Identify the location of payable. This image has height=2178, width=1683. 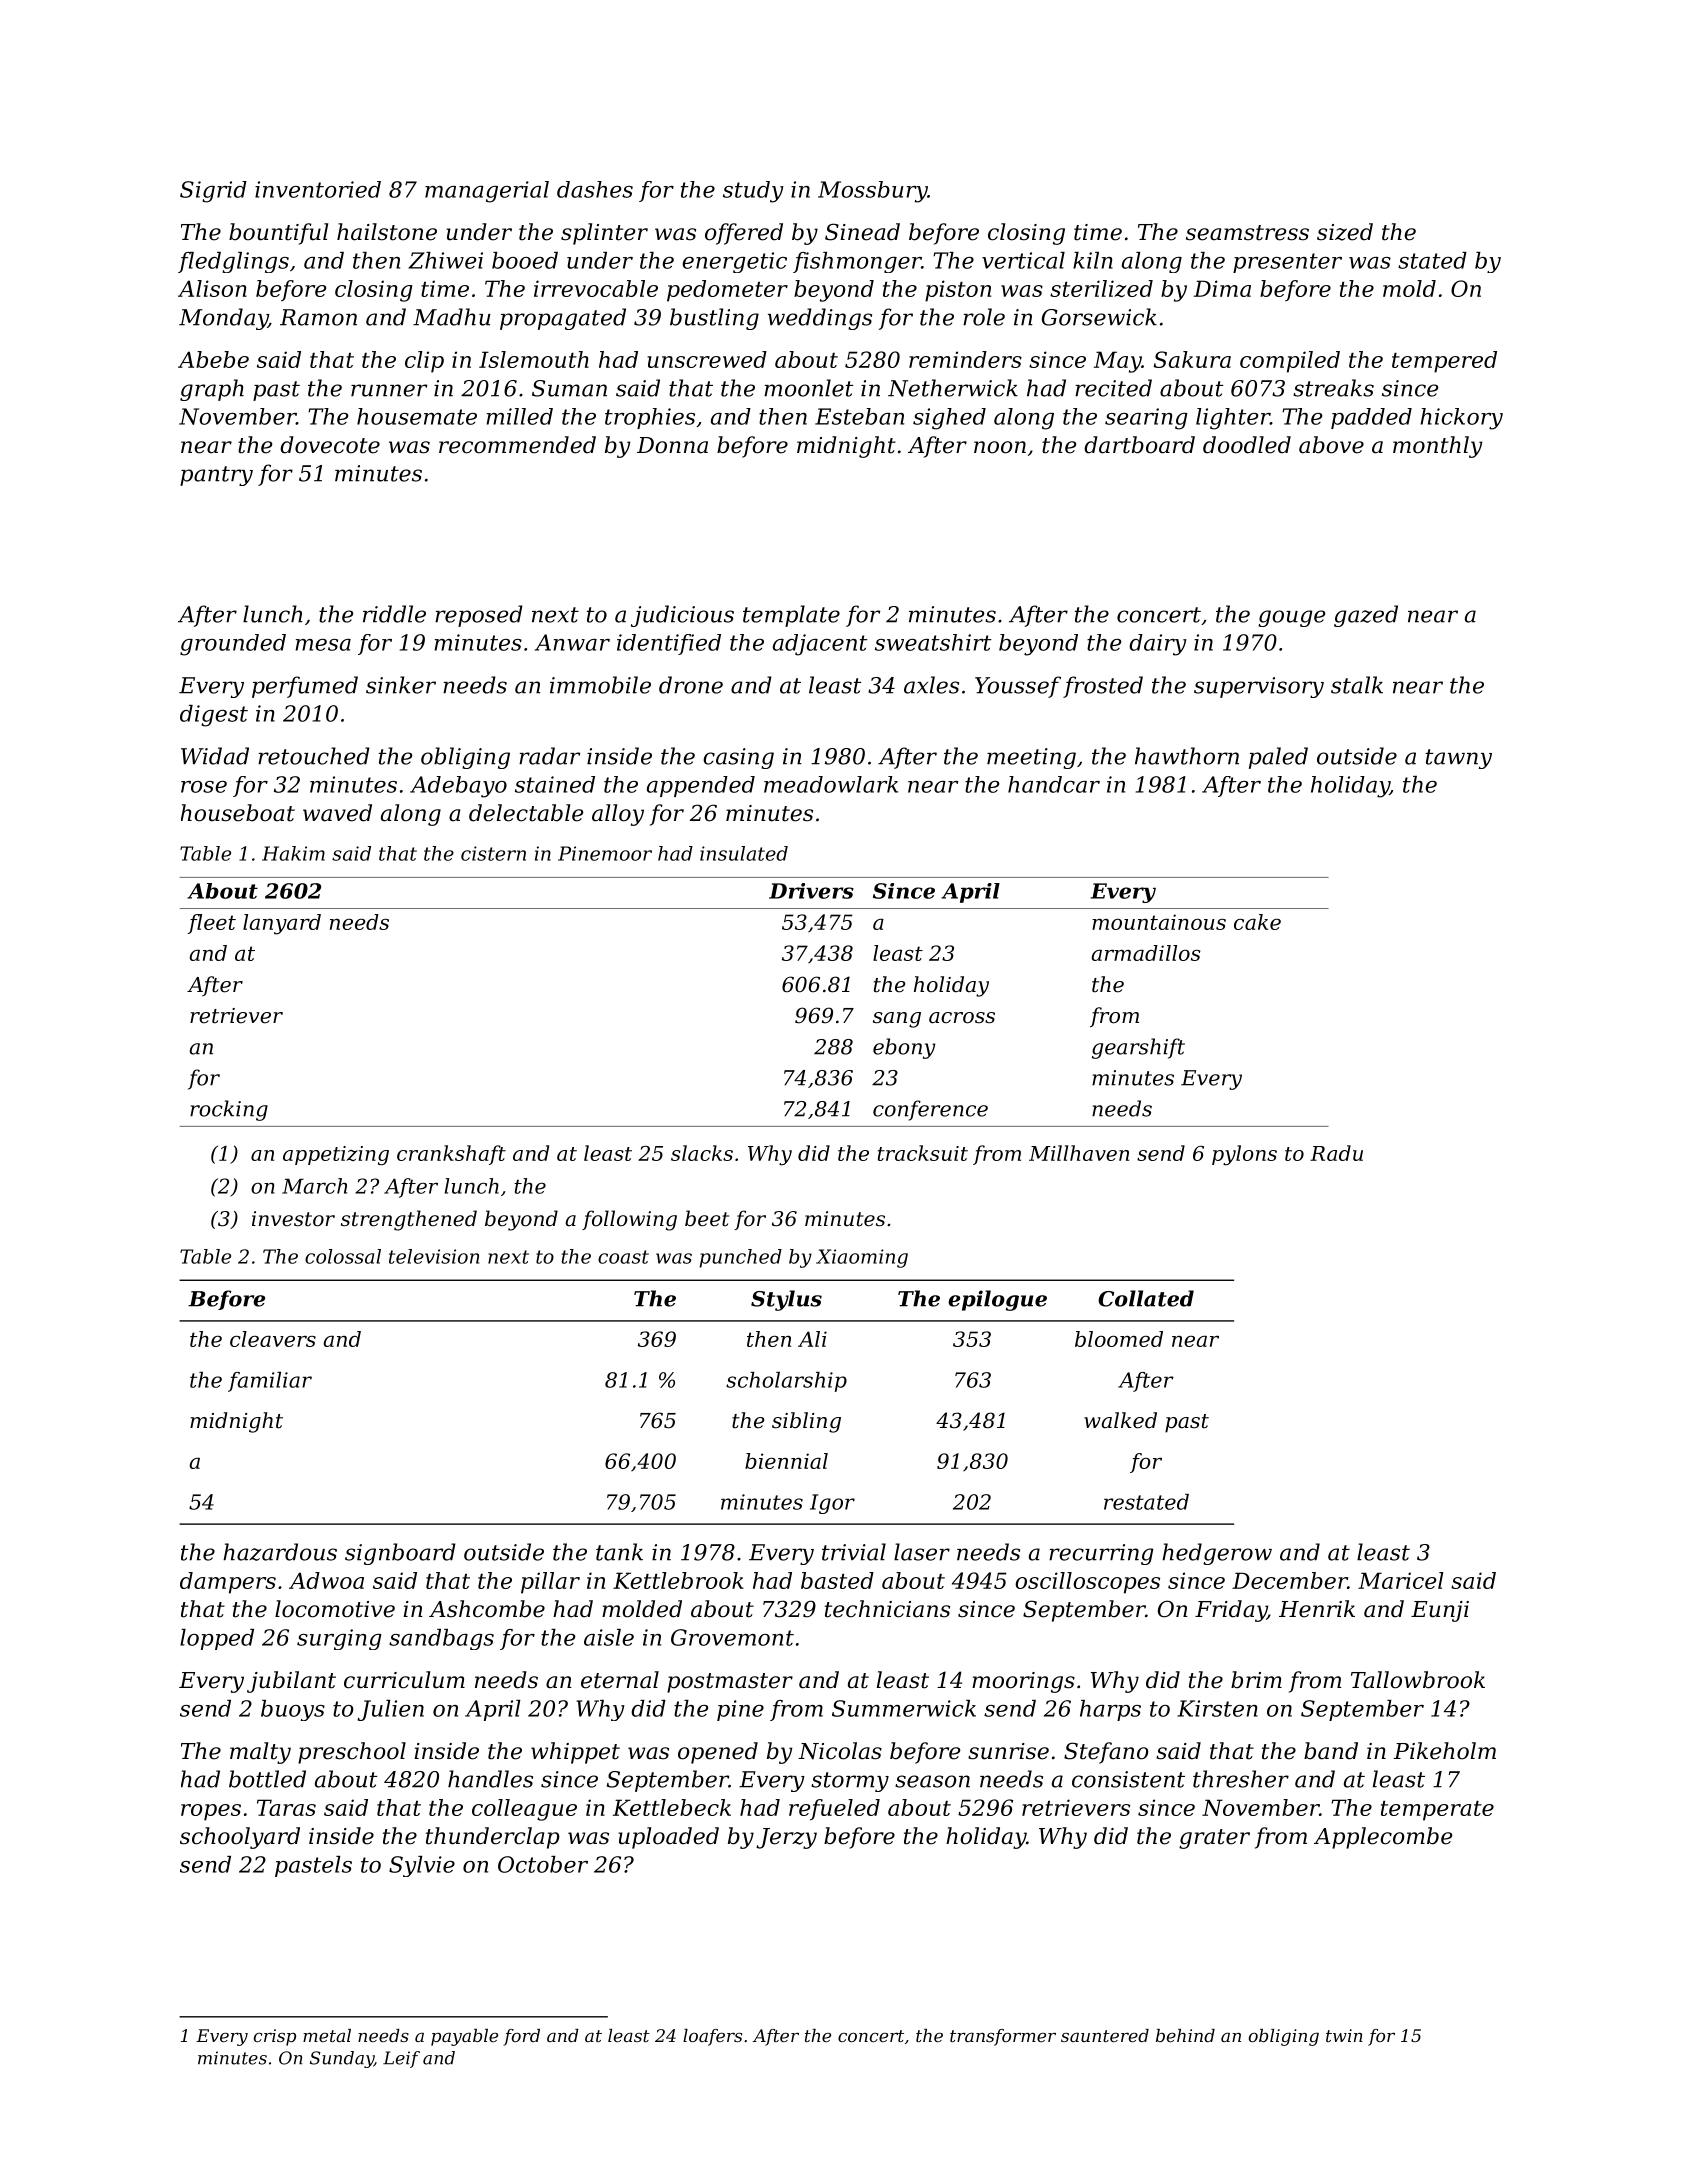
(464, 2037).
